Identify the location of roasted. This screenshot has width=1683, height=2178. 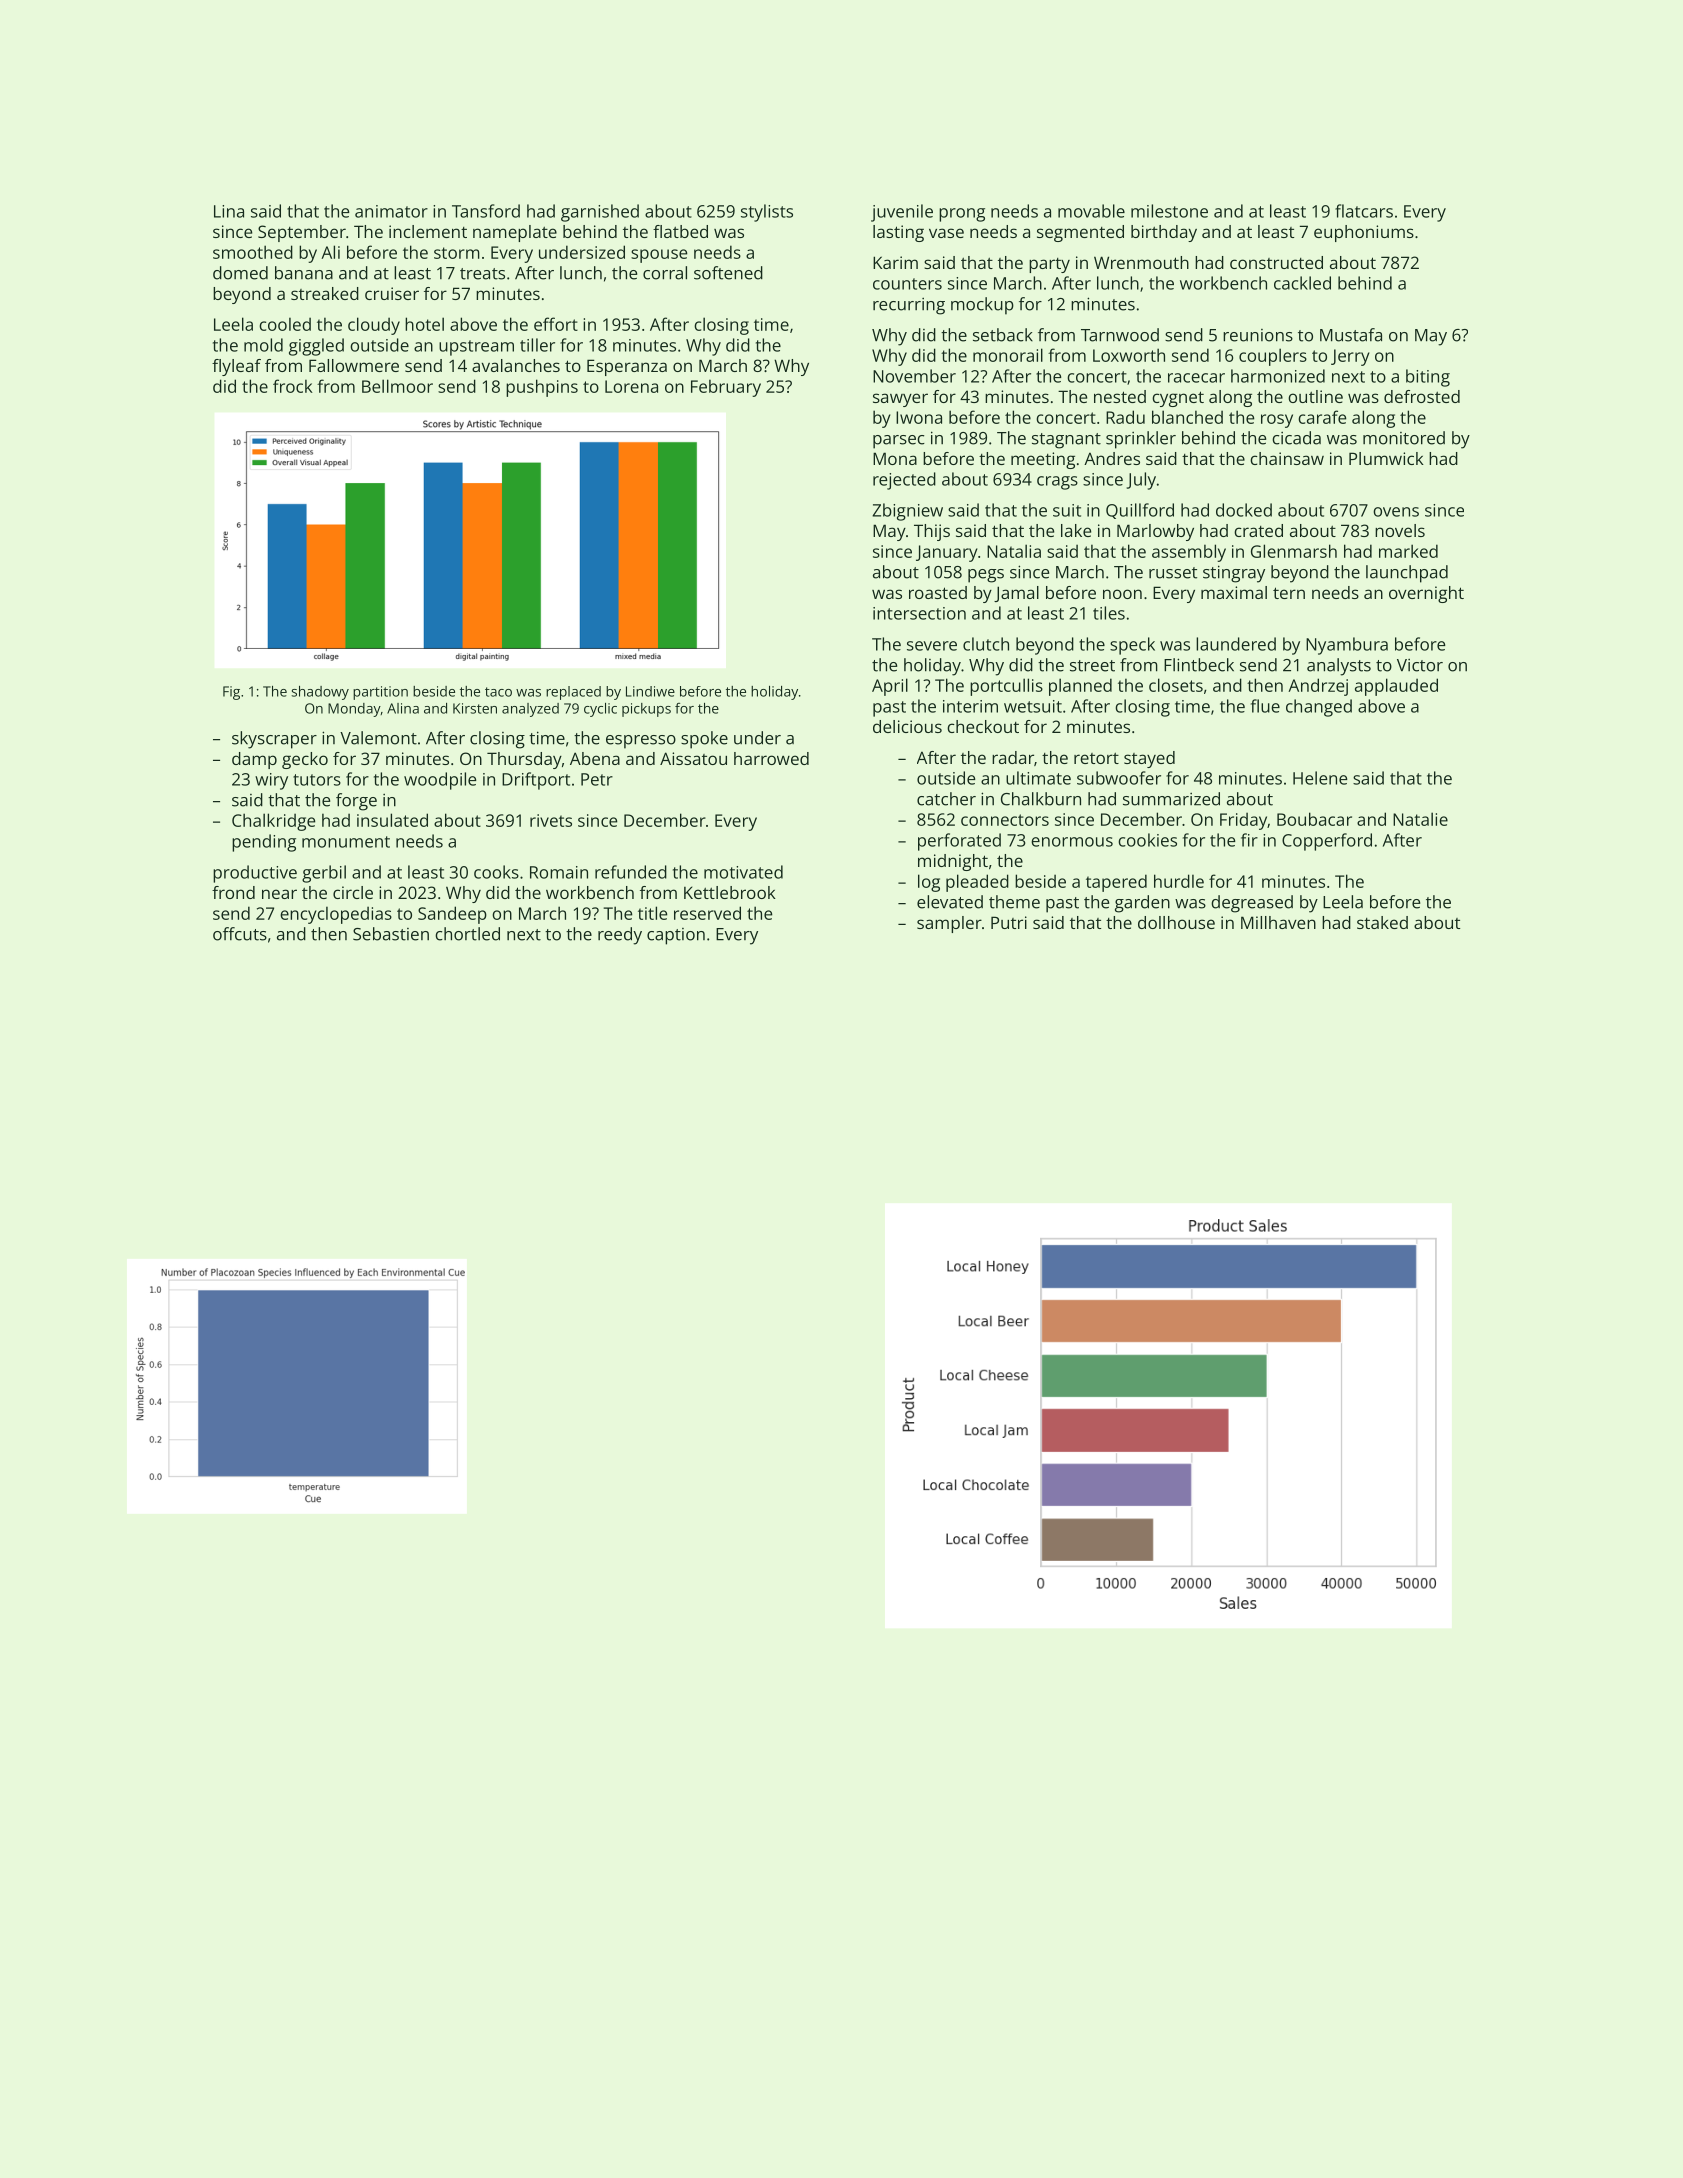
(938, 592).
